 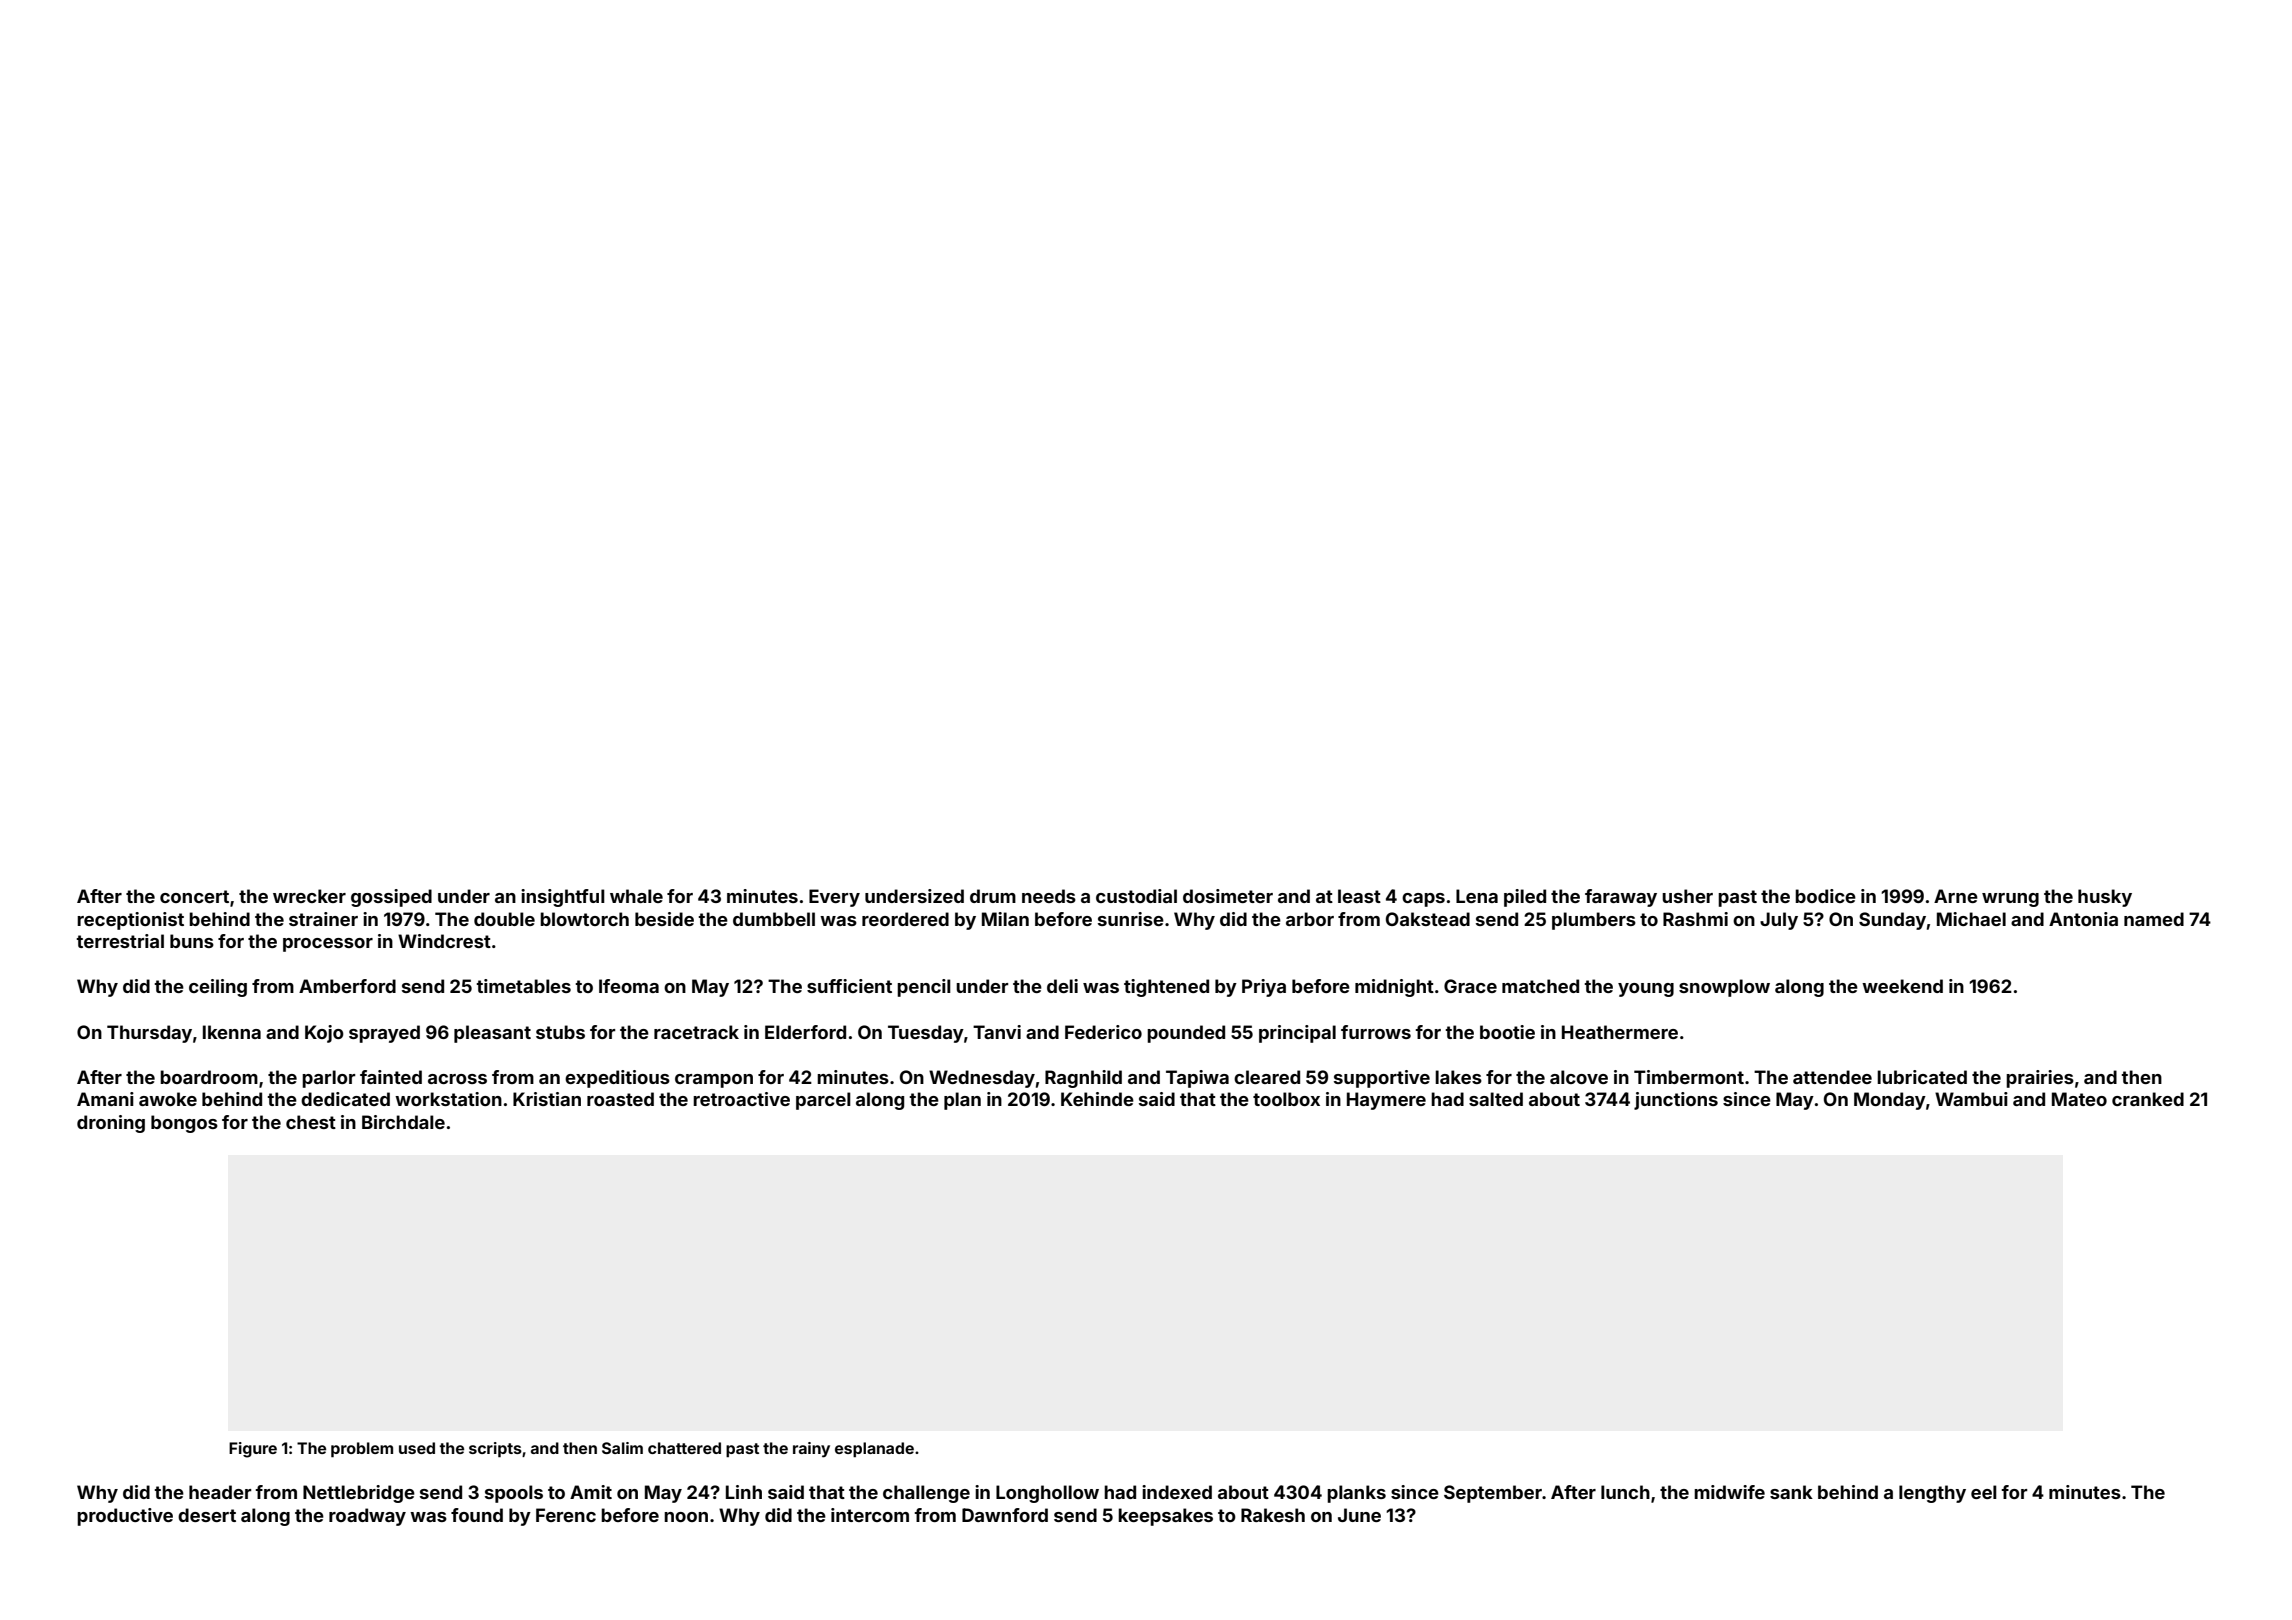 What do you see at coordinates (1359, 1515) in the image?
I see `June` at bounding box center [1359, 1515].
